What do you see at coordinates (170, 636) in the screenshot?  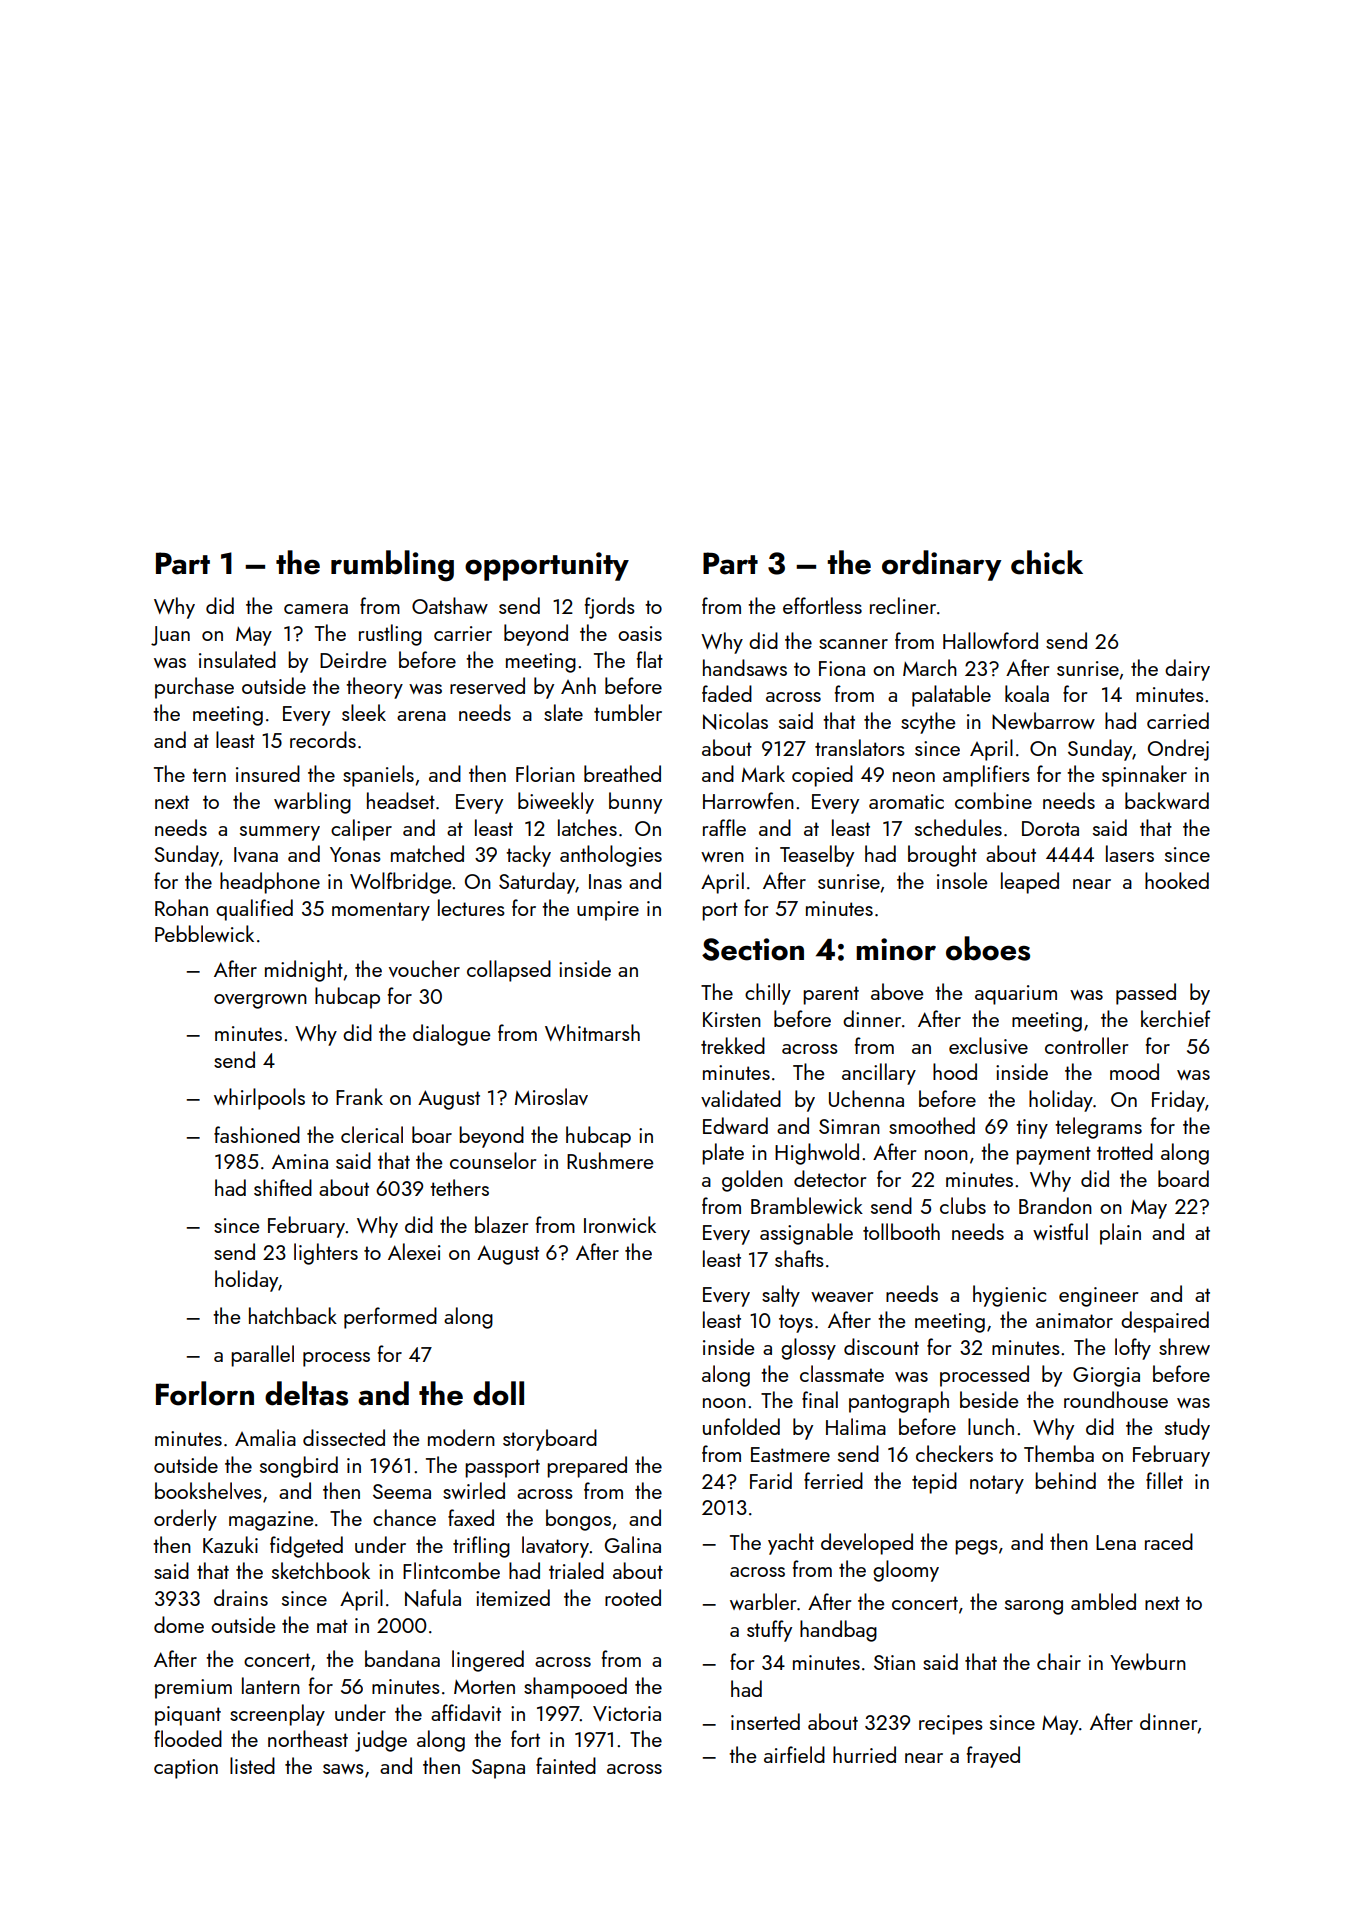 I see `Juan` at bounding box center [170, 636].
